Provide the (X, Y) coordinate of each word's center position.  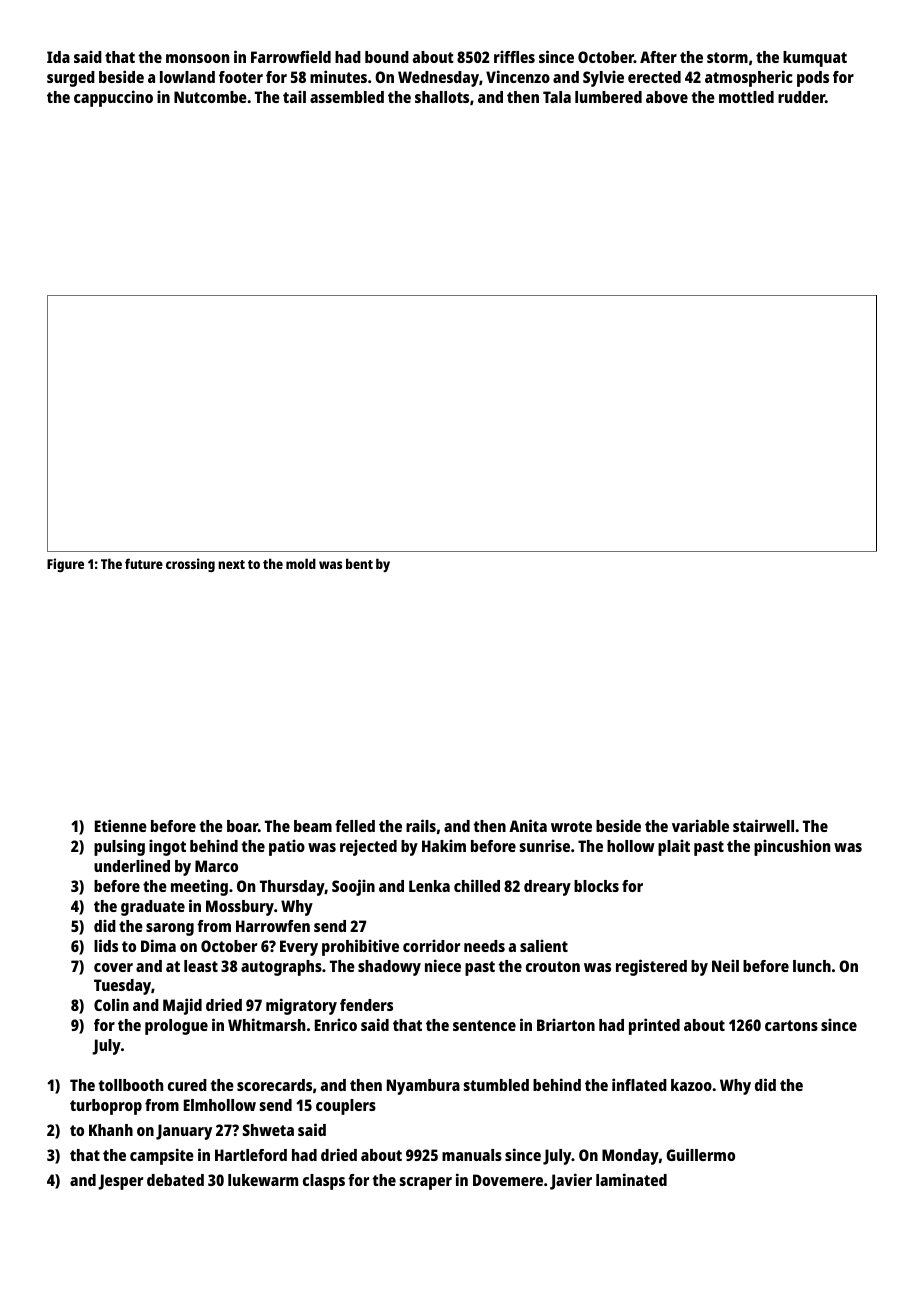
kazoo (691, 1085)
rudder (801, 97)
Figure (65, 565)
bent (359, 563)
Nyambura (423, 1087)
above (667, 97)
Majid (182, 1006)
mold (301, 563)
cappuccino (113, 98)
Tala (557, 97)
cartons (791, 1025)
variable (700, 825)
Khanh (111, 1130)
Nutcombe (210, 97)
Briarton (566, 1024)
